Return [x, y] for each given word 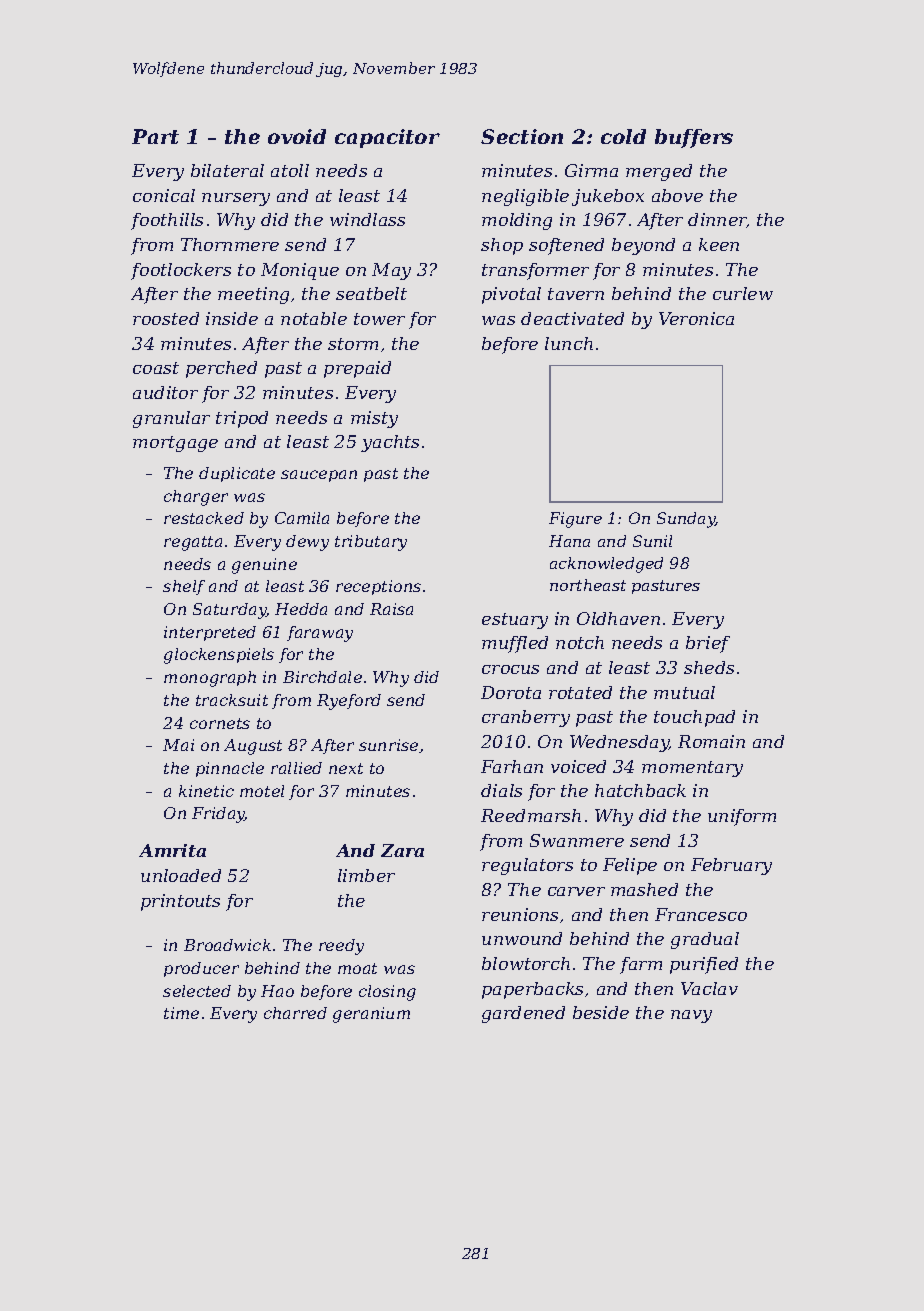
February [731, 866]
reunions [520, 914]
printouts [180, 902]
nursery [236, 199]
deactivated [572, 318]
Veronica [696, 318]
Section [522, 136]
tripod [242, 419]
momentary [692, 769]
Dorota [511, 692]
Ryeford [349, 702]
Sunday [686, 520]
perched [221, 369]
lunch [569, 343]
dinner [717, 220]
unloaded [181, 875]
